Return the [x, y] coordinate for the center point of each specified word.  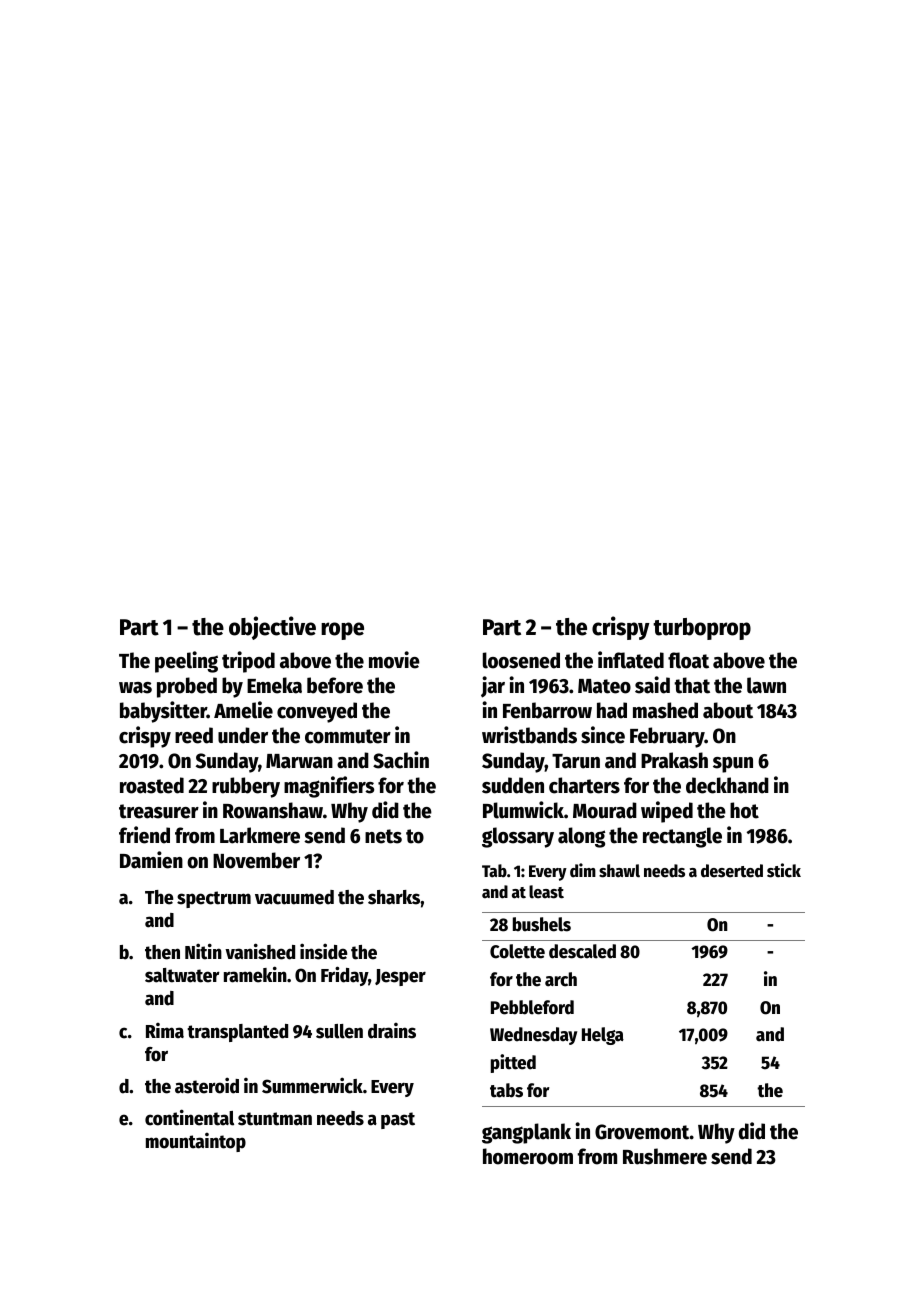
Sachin [401, 760]
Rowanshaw [273, 810]
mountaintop [196, 1142]
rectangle [682, 837]
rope [342, 631]
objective [272, 628]
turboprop [702, 629]
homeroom [528, 1156]
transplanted [237, 1033]
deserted [732, 871]
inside [323, 951]
